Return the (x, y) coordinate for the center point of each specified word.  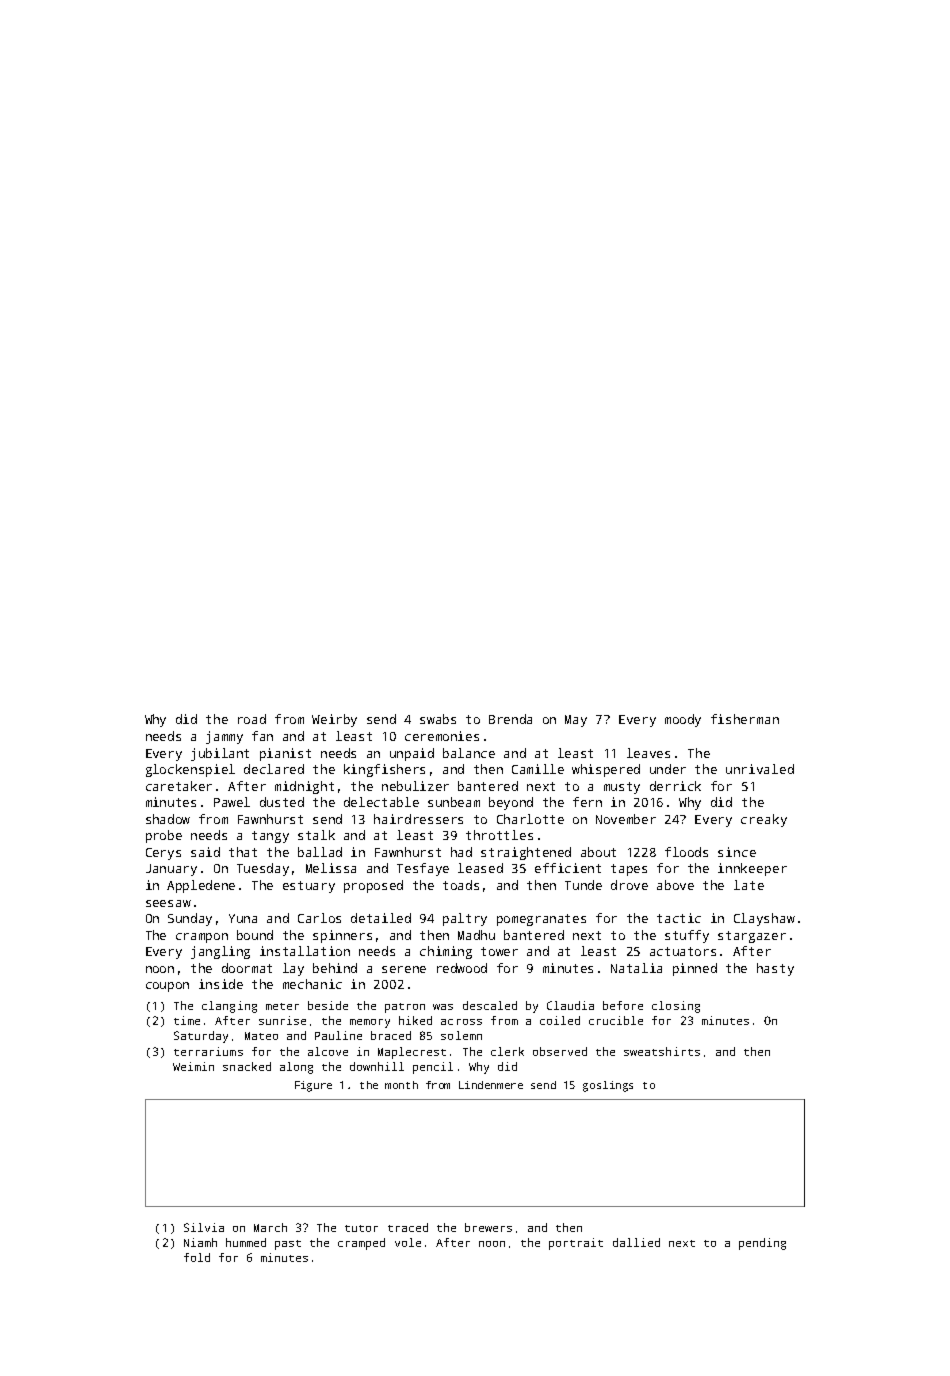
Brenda (510, 719)
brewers (488, 1227)
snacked (247, 1066)
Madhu (476, 935)
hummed (246, 1242)
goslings (608, 1086)
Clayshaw (764, 919)
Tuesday (263, 869)
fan (262, 736)
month (401, 1085)
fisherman (745, 719)
